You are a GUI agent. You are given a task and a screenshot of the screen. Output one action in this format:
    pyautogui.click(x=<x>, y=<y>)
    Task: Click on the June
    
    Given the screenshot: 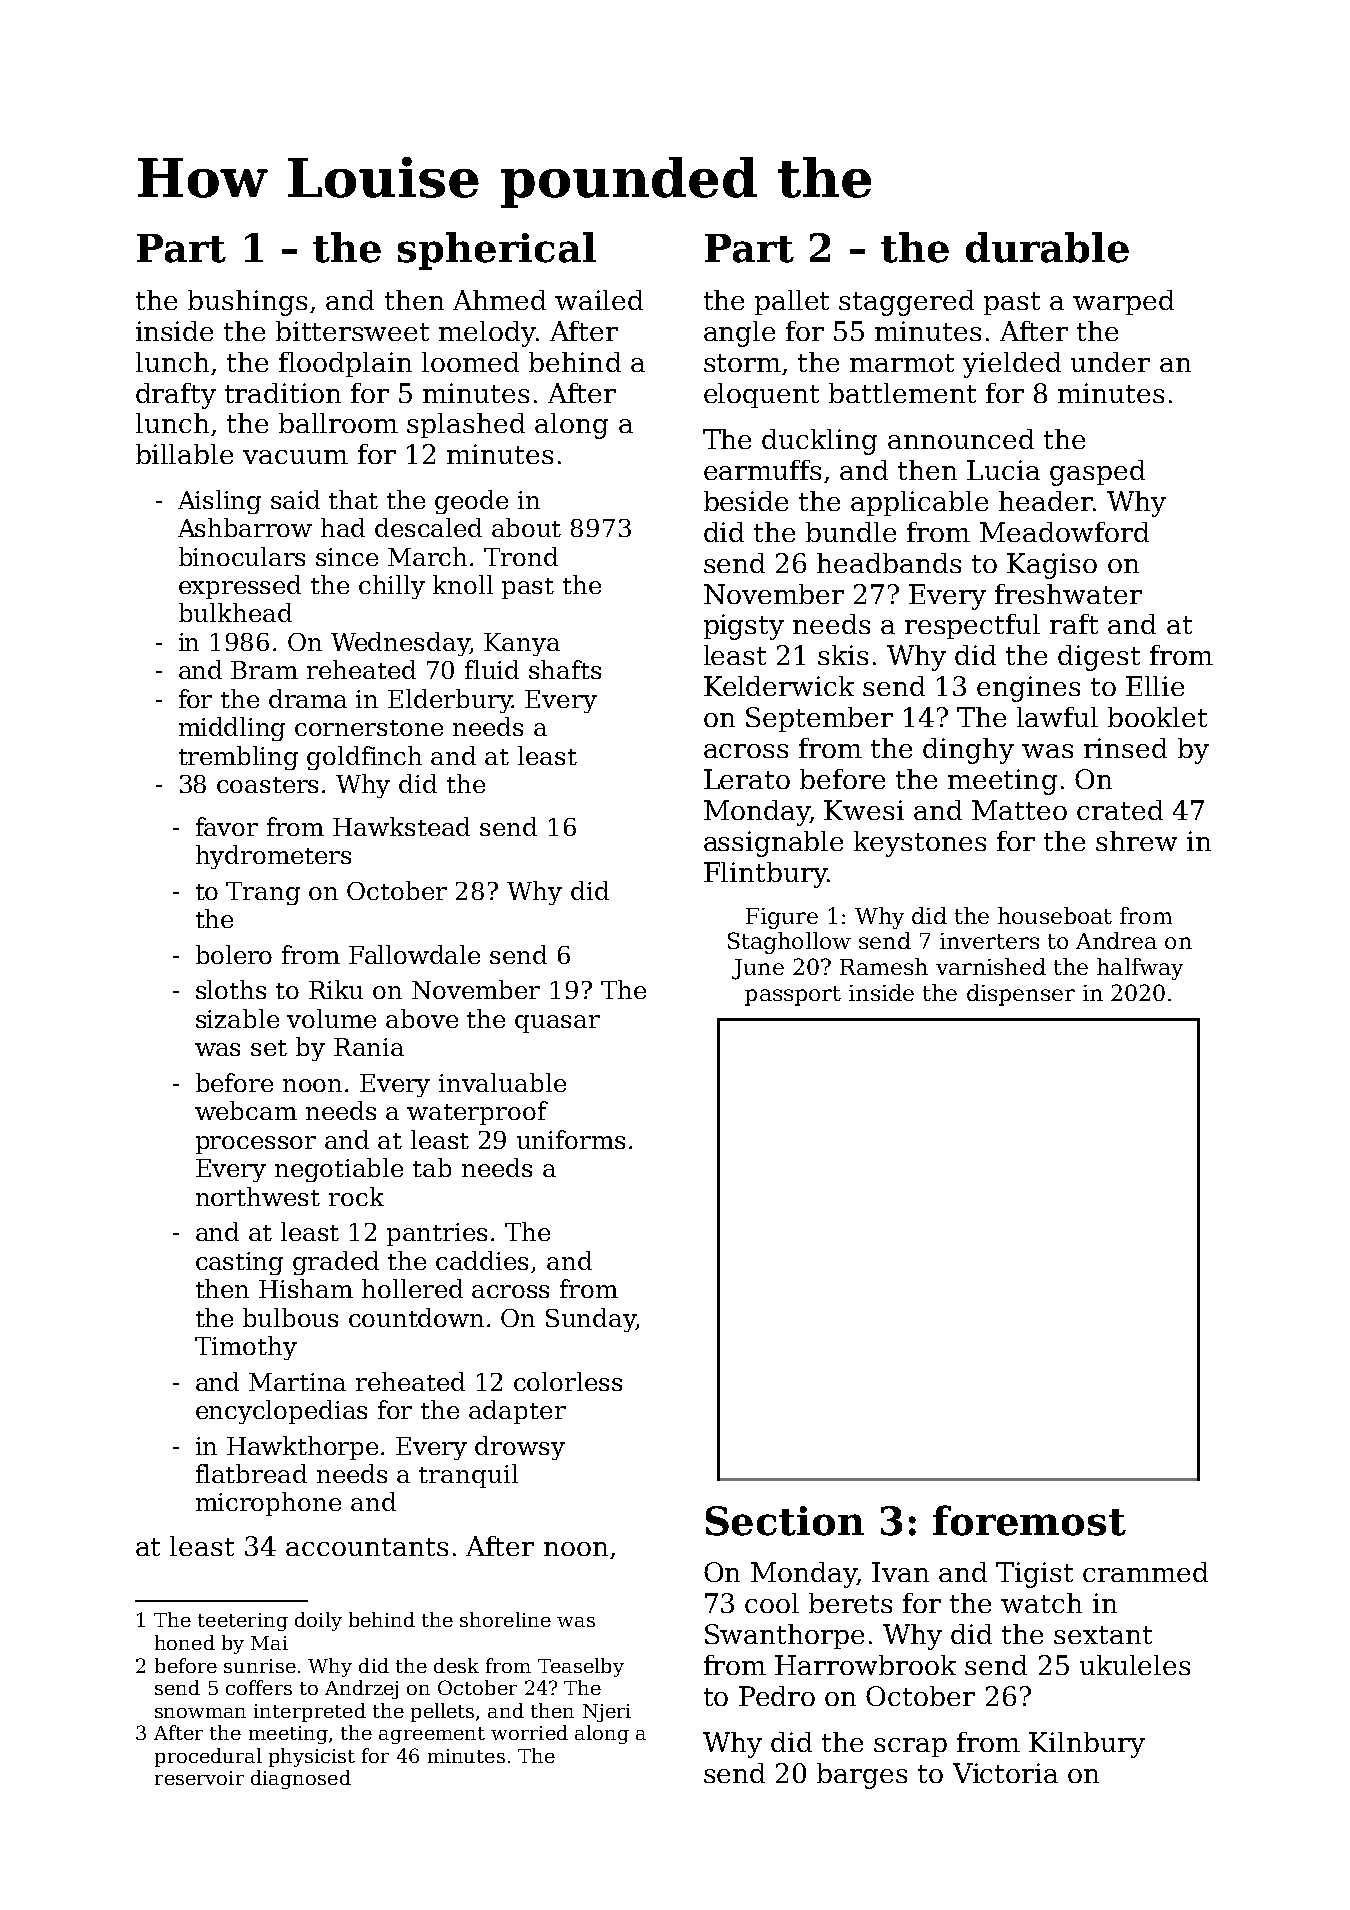 What is the action you would take?
    pyautogui.click(x=758, y=969)
